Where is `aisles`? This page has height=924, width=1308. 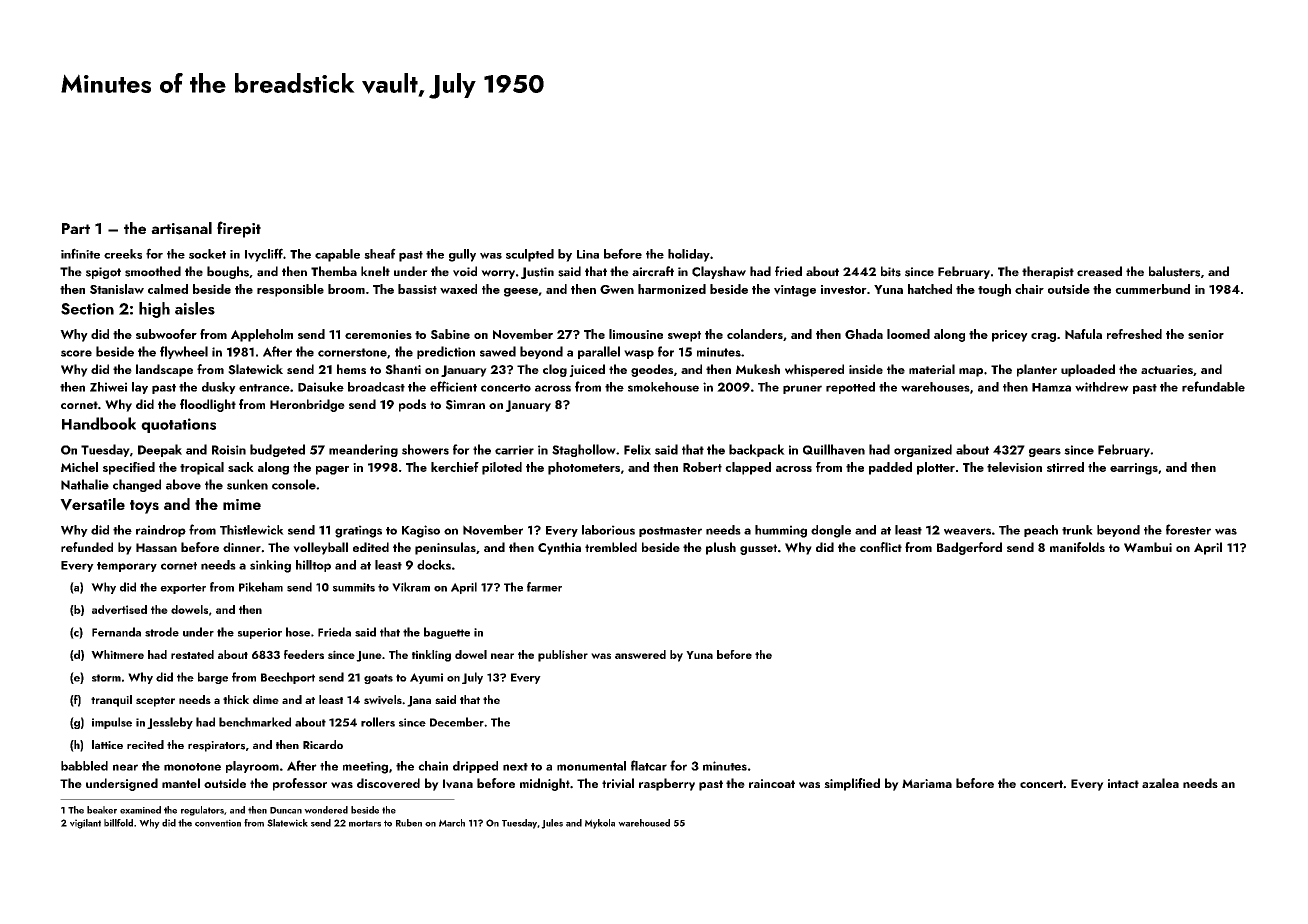 aisles is located at coordinates (195, 308).
